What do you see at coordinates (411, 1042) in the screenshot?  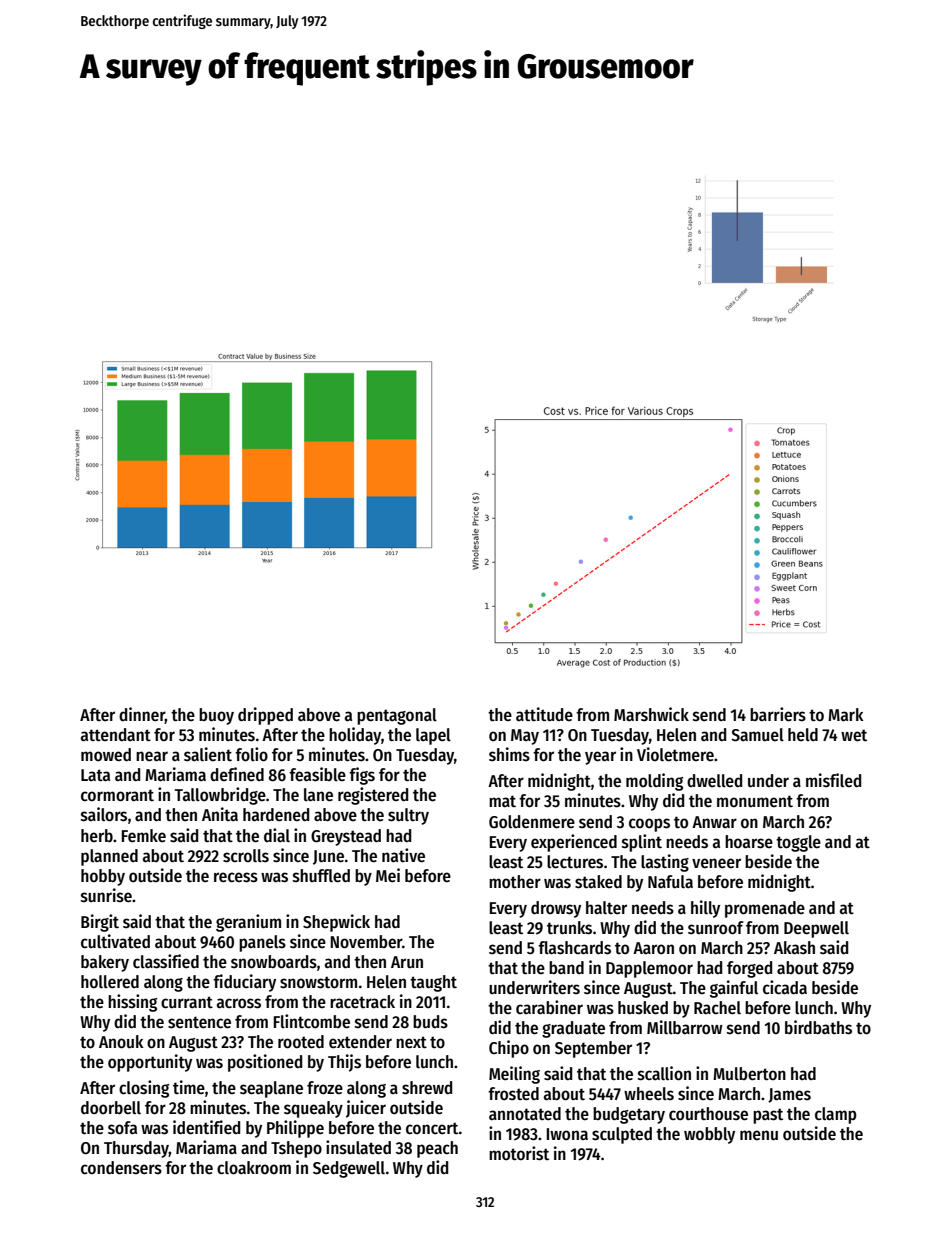 I see `next` at bounding box center [411, 1042].
